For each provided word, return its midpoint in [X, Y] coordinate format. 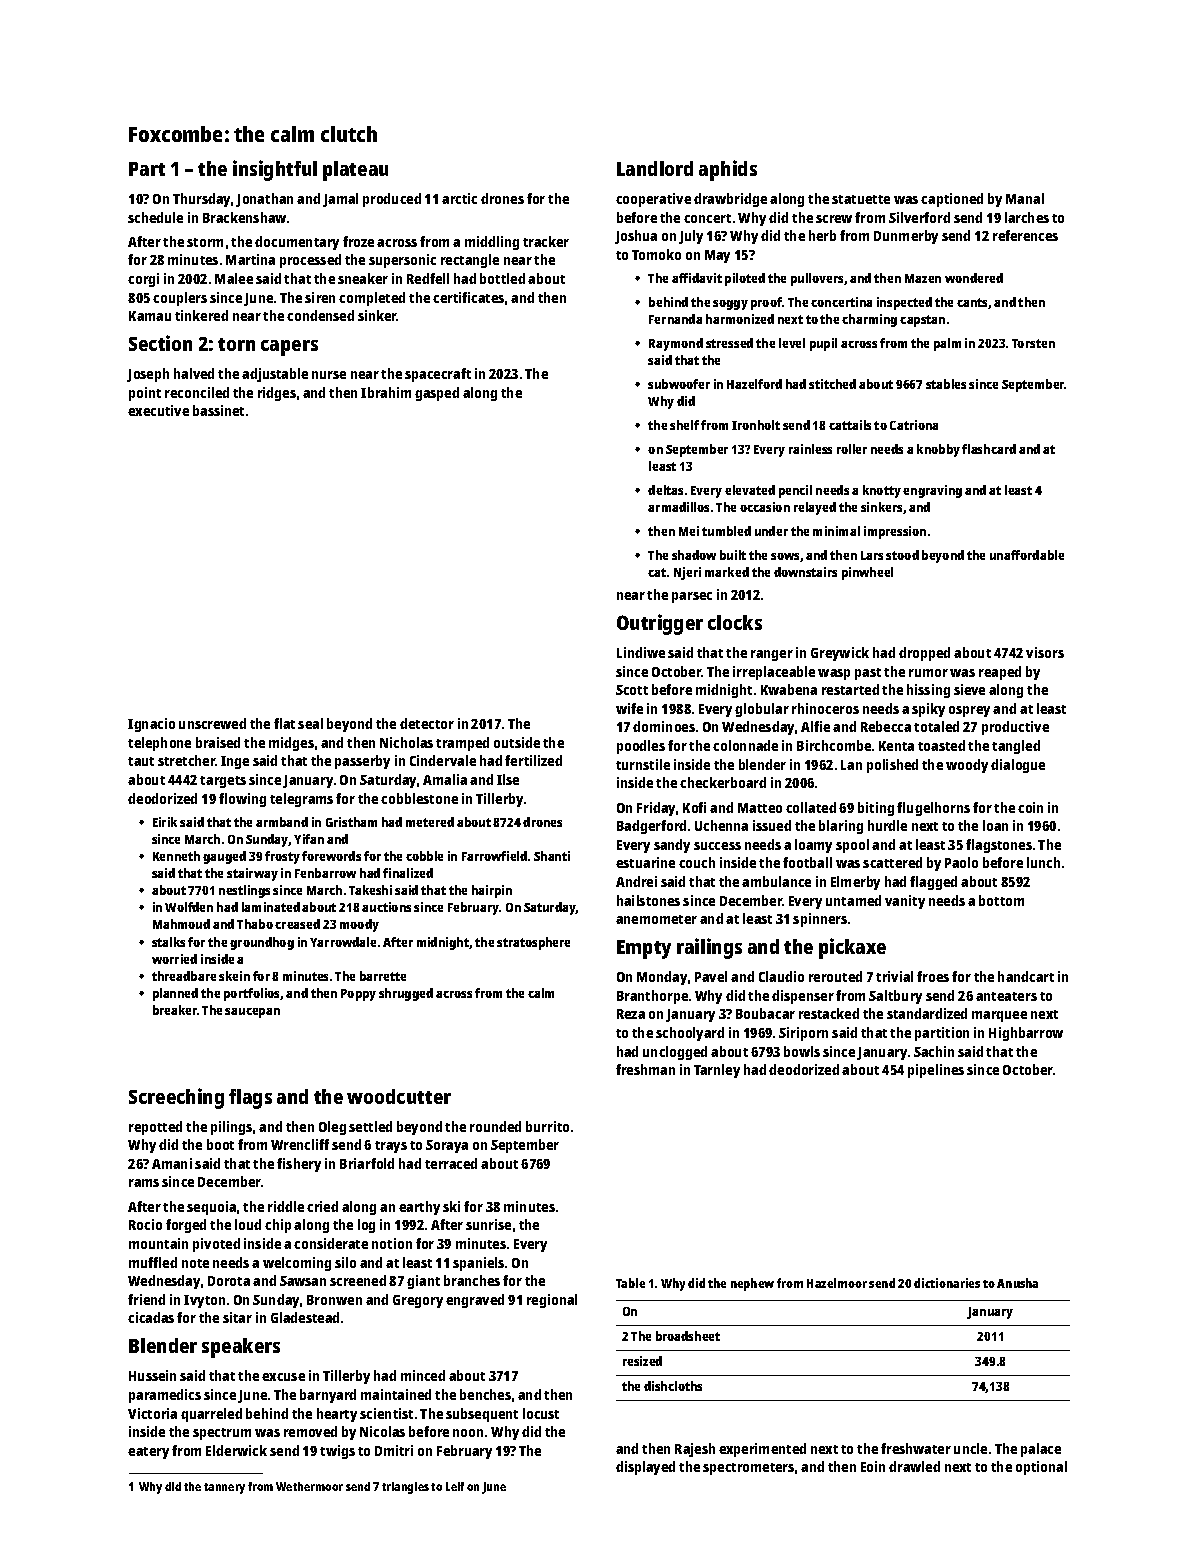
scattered [892, 862]
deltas [665, 490]
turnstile [643, 764]
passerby [362, 762]
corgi [143, 280]
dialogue [1018, 766]
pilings [231, 1128]
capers [289, 348]
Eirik [165, 822]
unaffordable [1027, 555]
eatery [148, 1453]
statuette [861, 199]
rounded [495, 1126]
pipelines [936, 1071]
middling [492, 243]
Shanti [552, 856]
